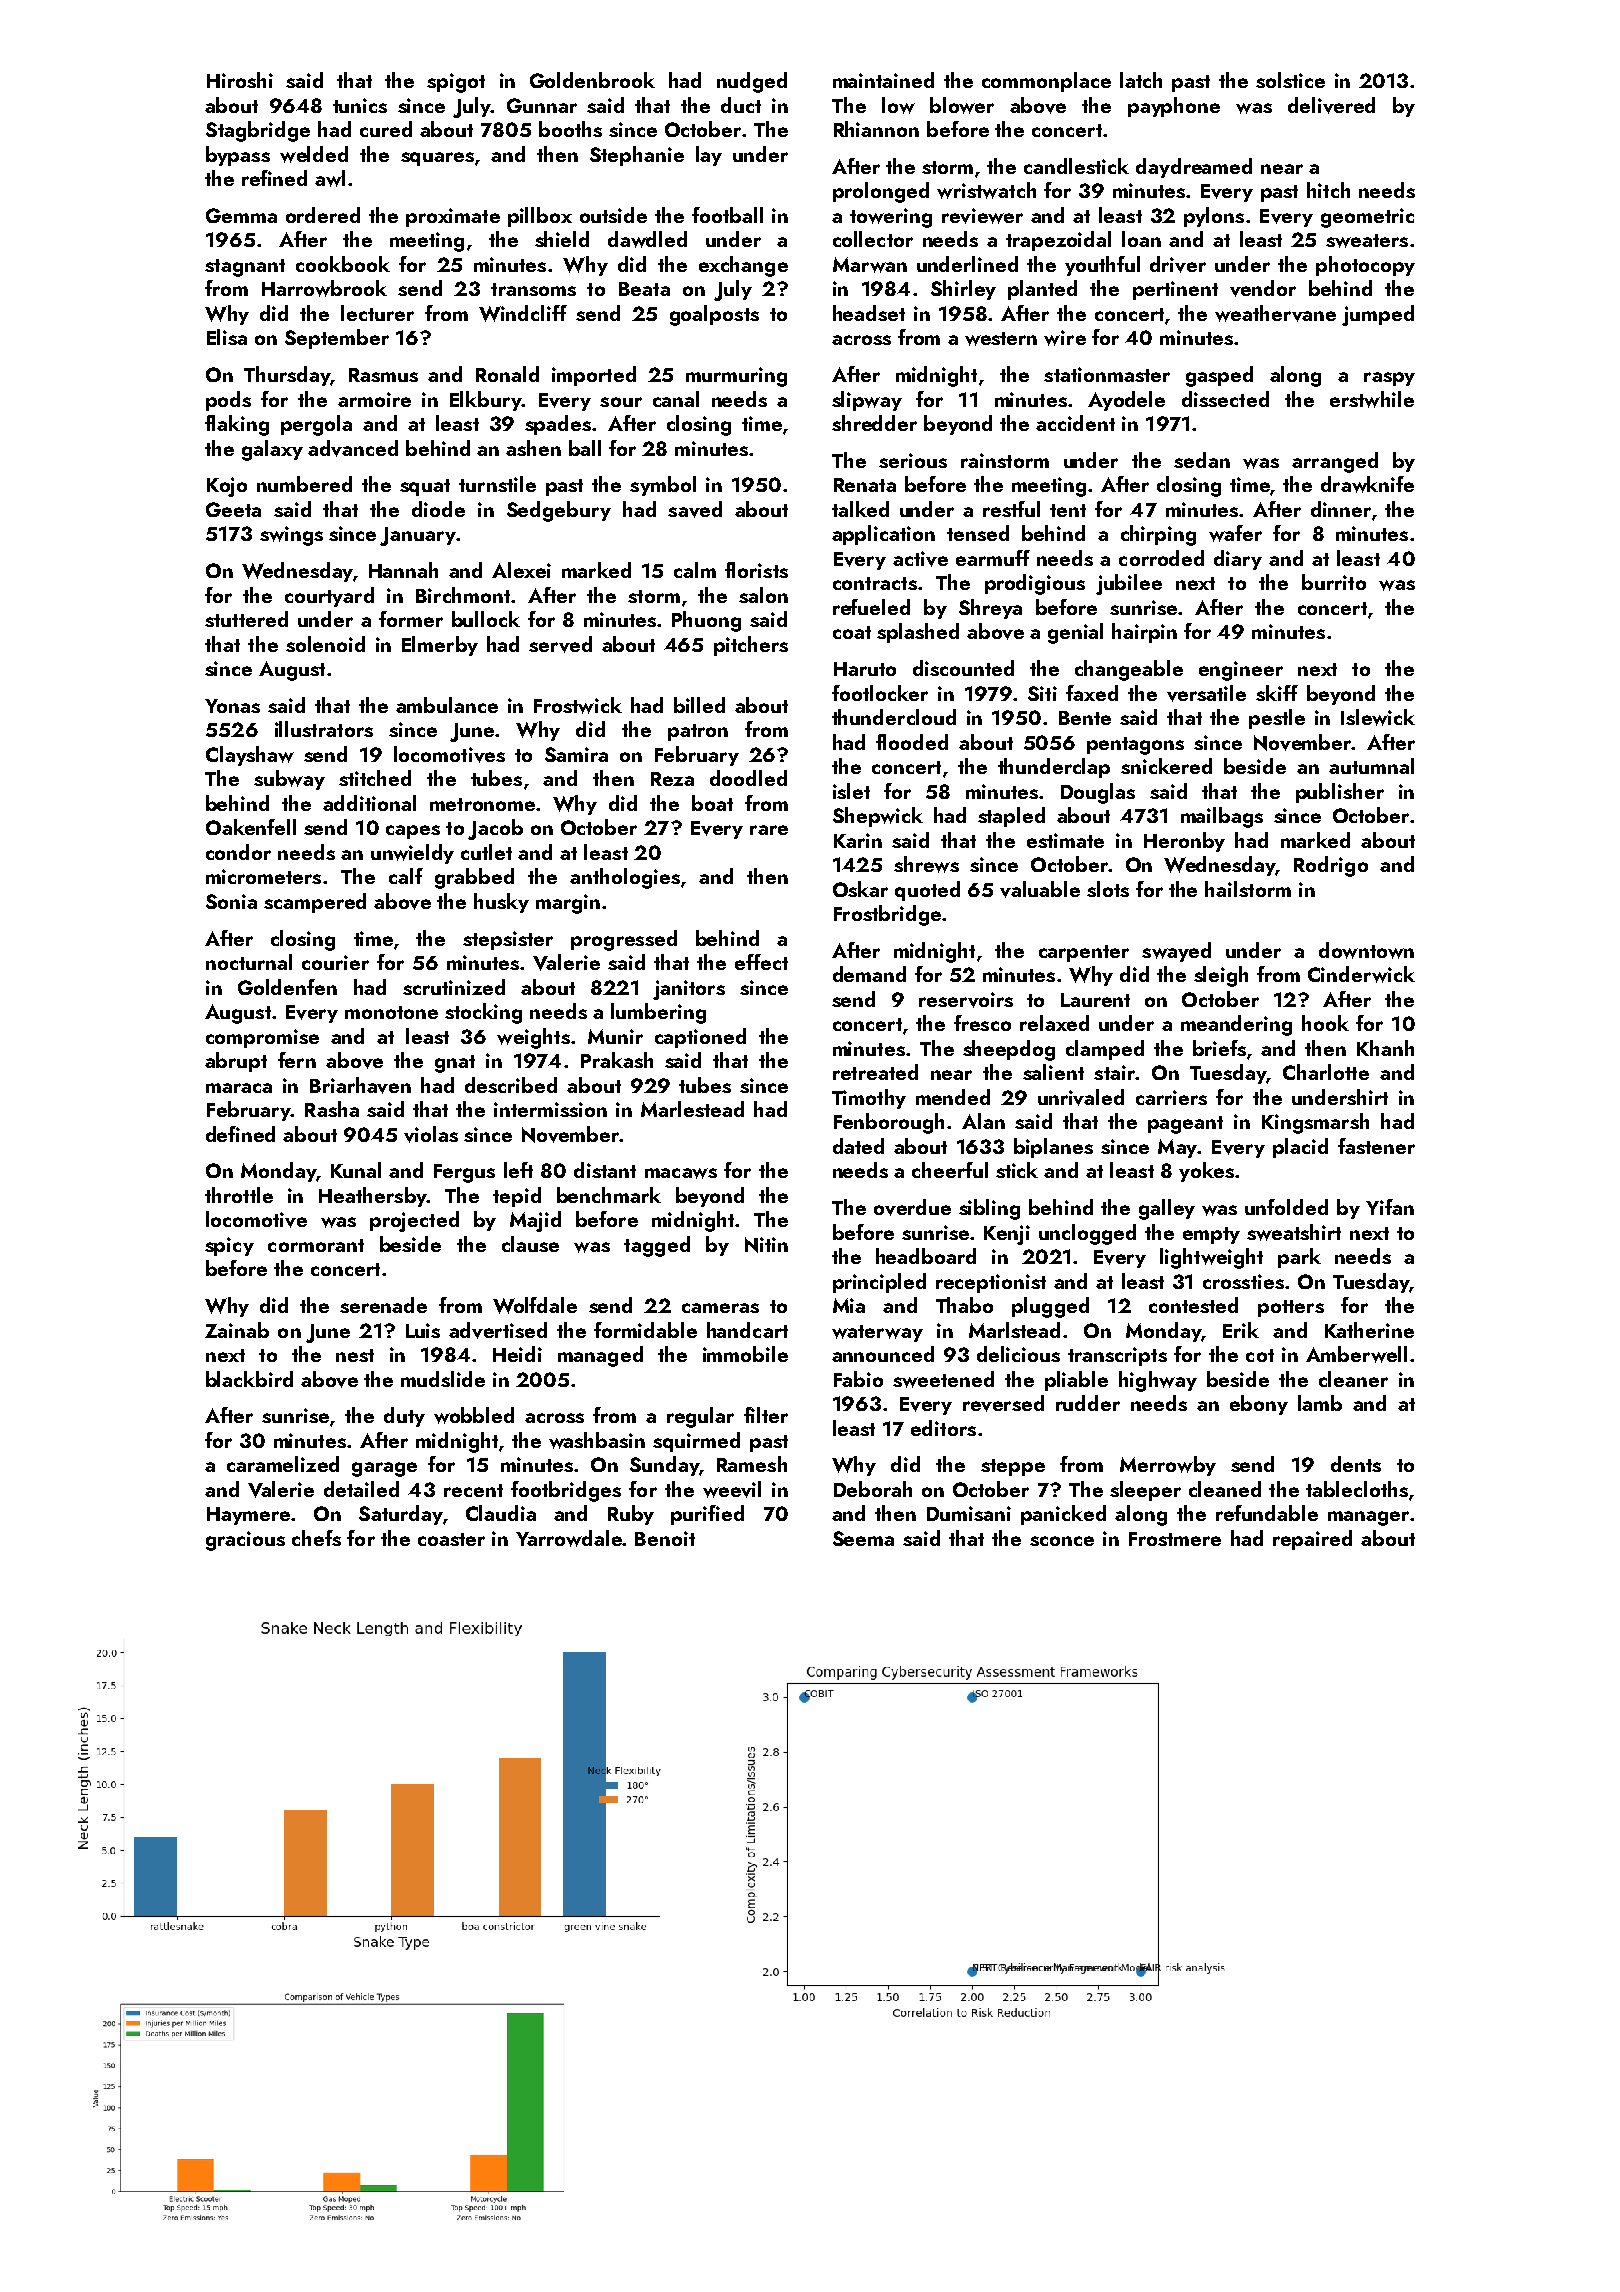 The image size is (1620, 2292). I want to click on repaired, so click(1312, 1540).
